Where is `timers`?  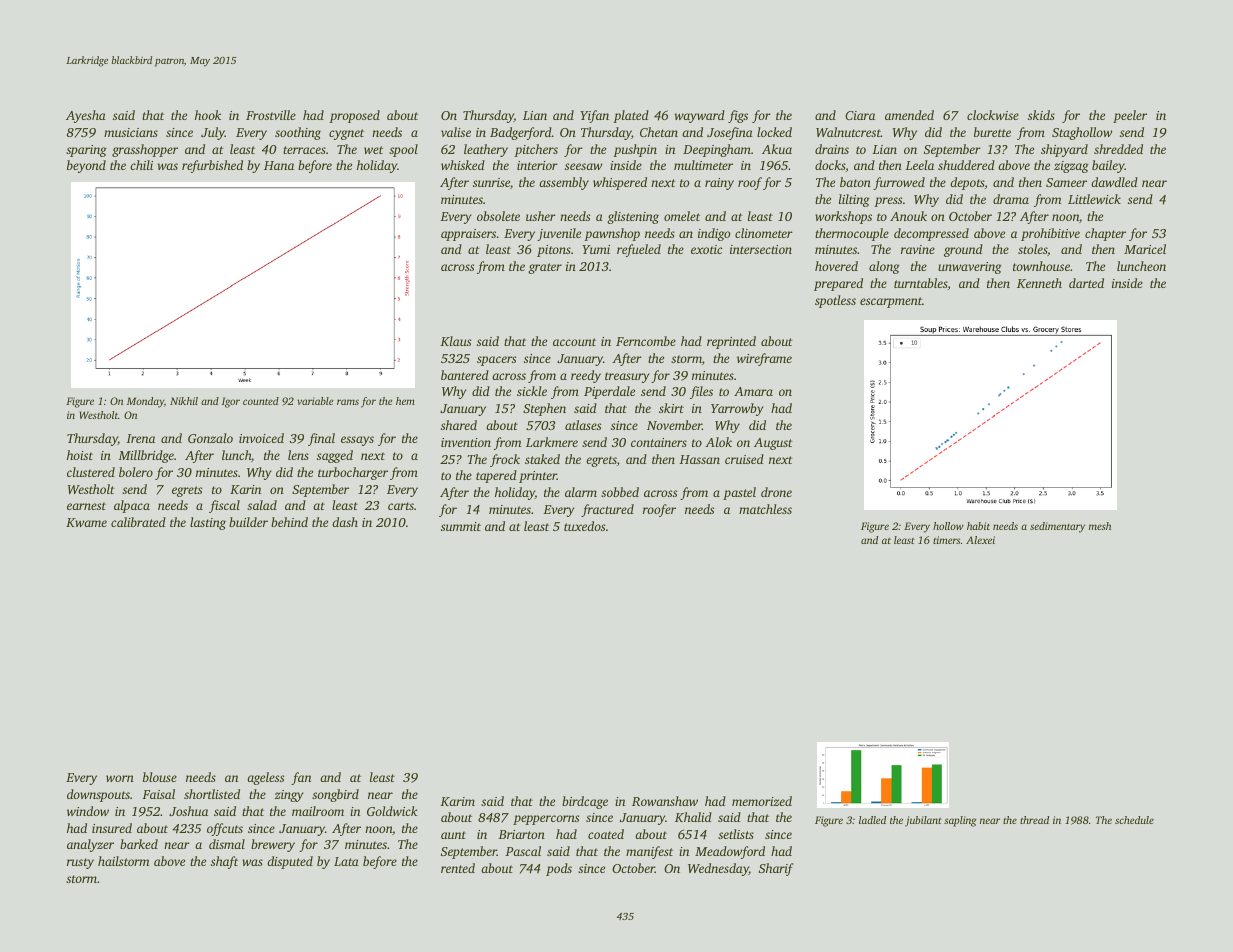 timers is located at coordinates (946, 540).
